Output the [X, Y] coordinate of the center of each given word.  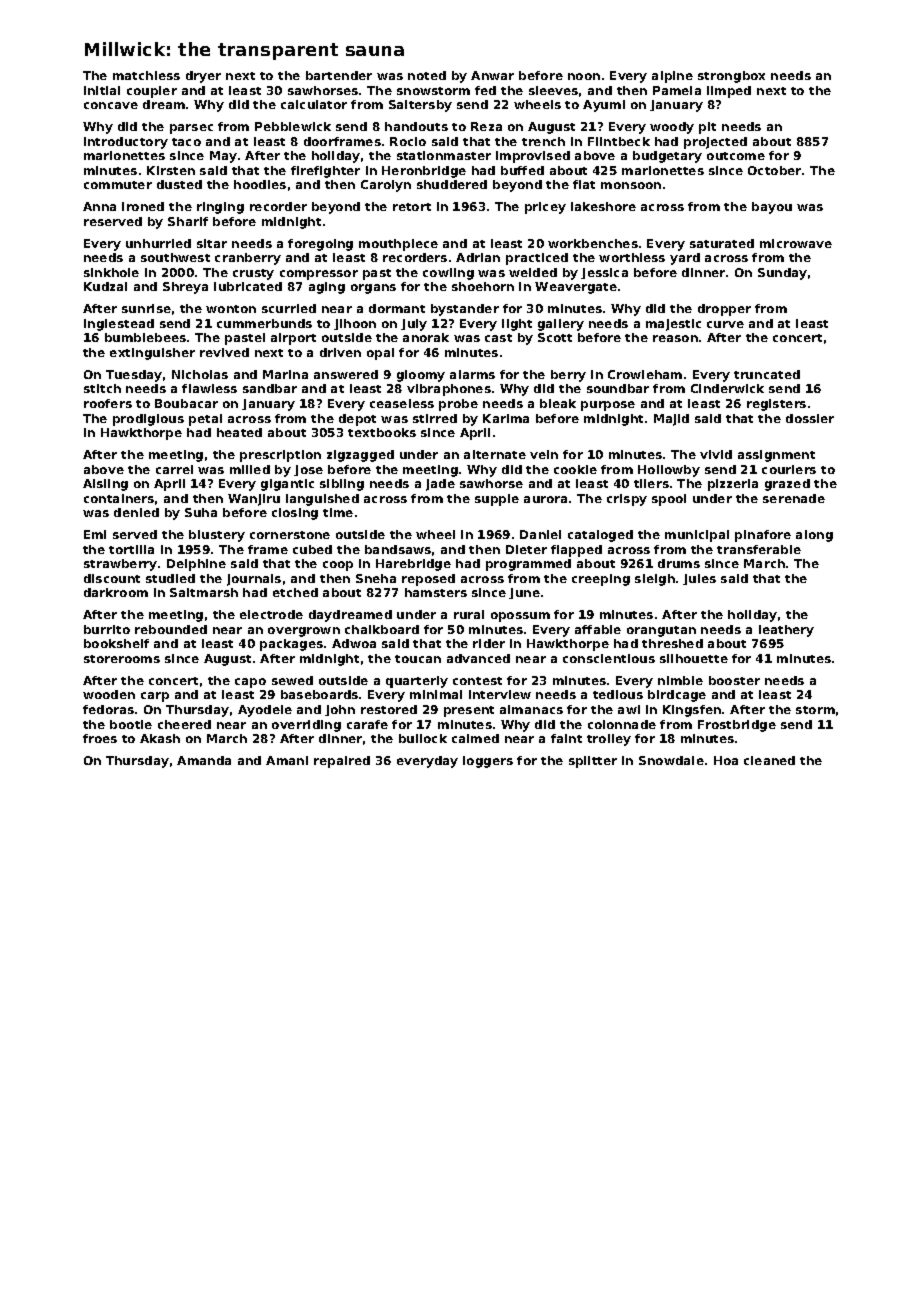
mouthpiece [398, 245]
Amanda [204, 760]
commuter [118, 185]
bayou [772, 208]
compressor [319, 275]
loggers [488, 762]
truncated [767, 374]
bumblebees [145, 337]
